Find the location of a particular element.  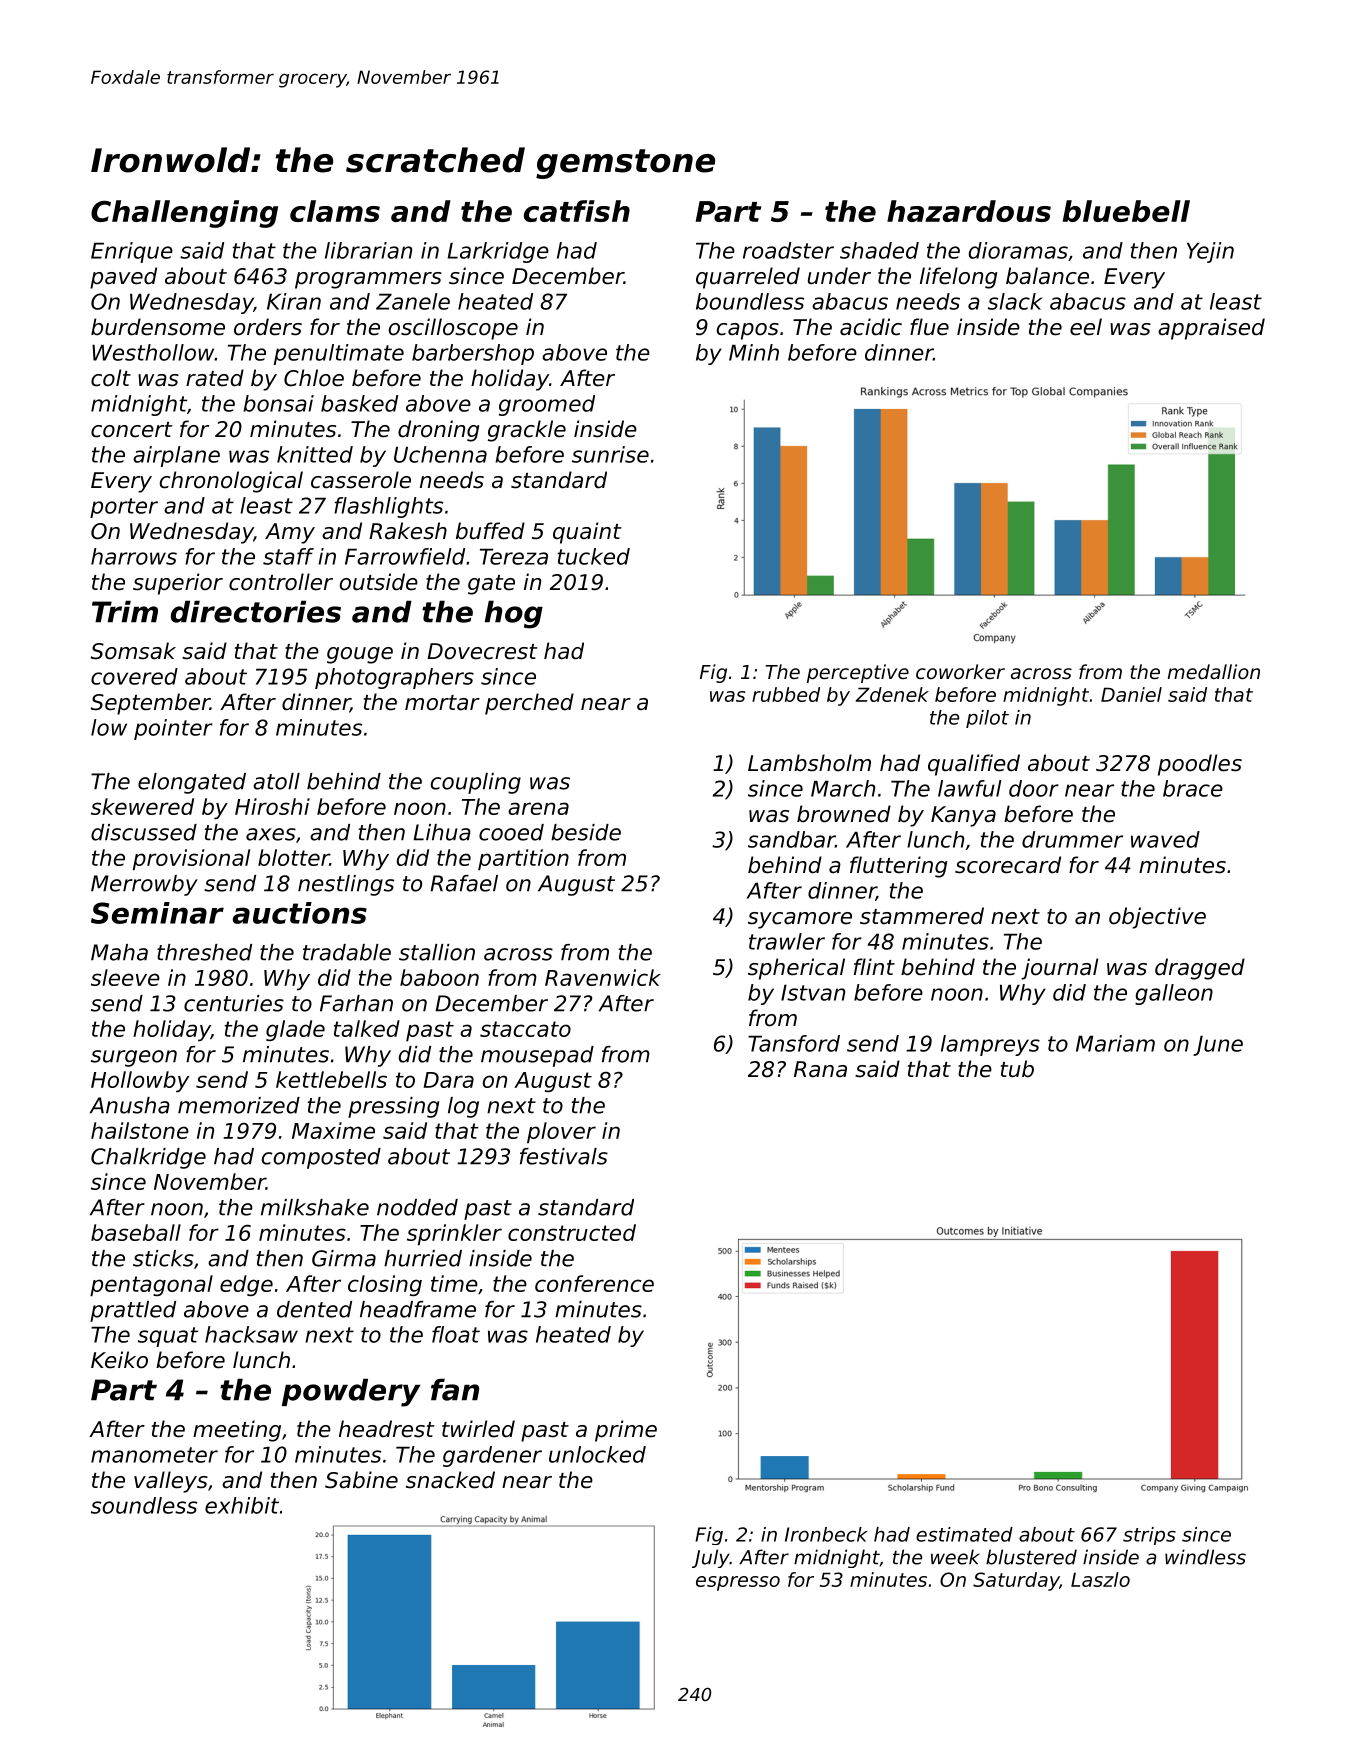

glade is located at coordinates (295, 1030).
